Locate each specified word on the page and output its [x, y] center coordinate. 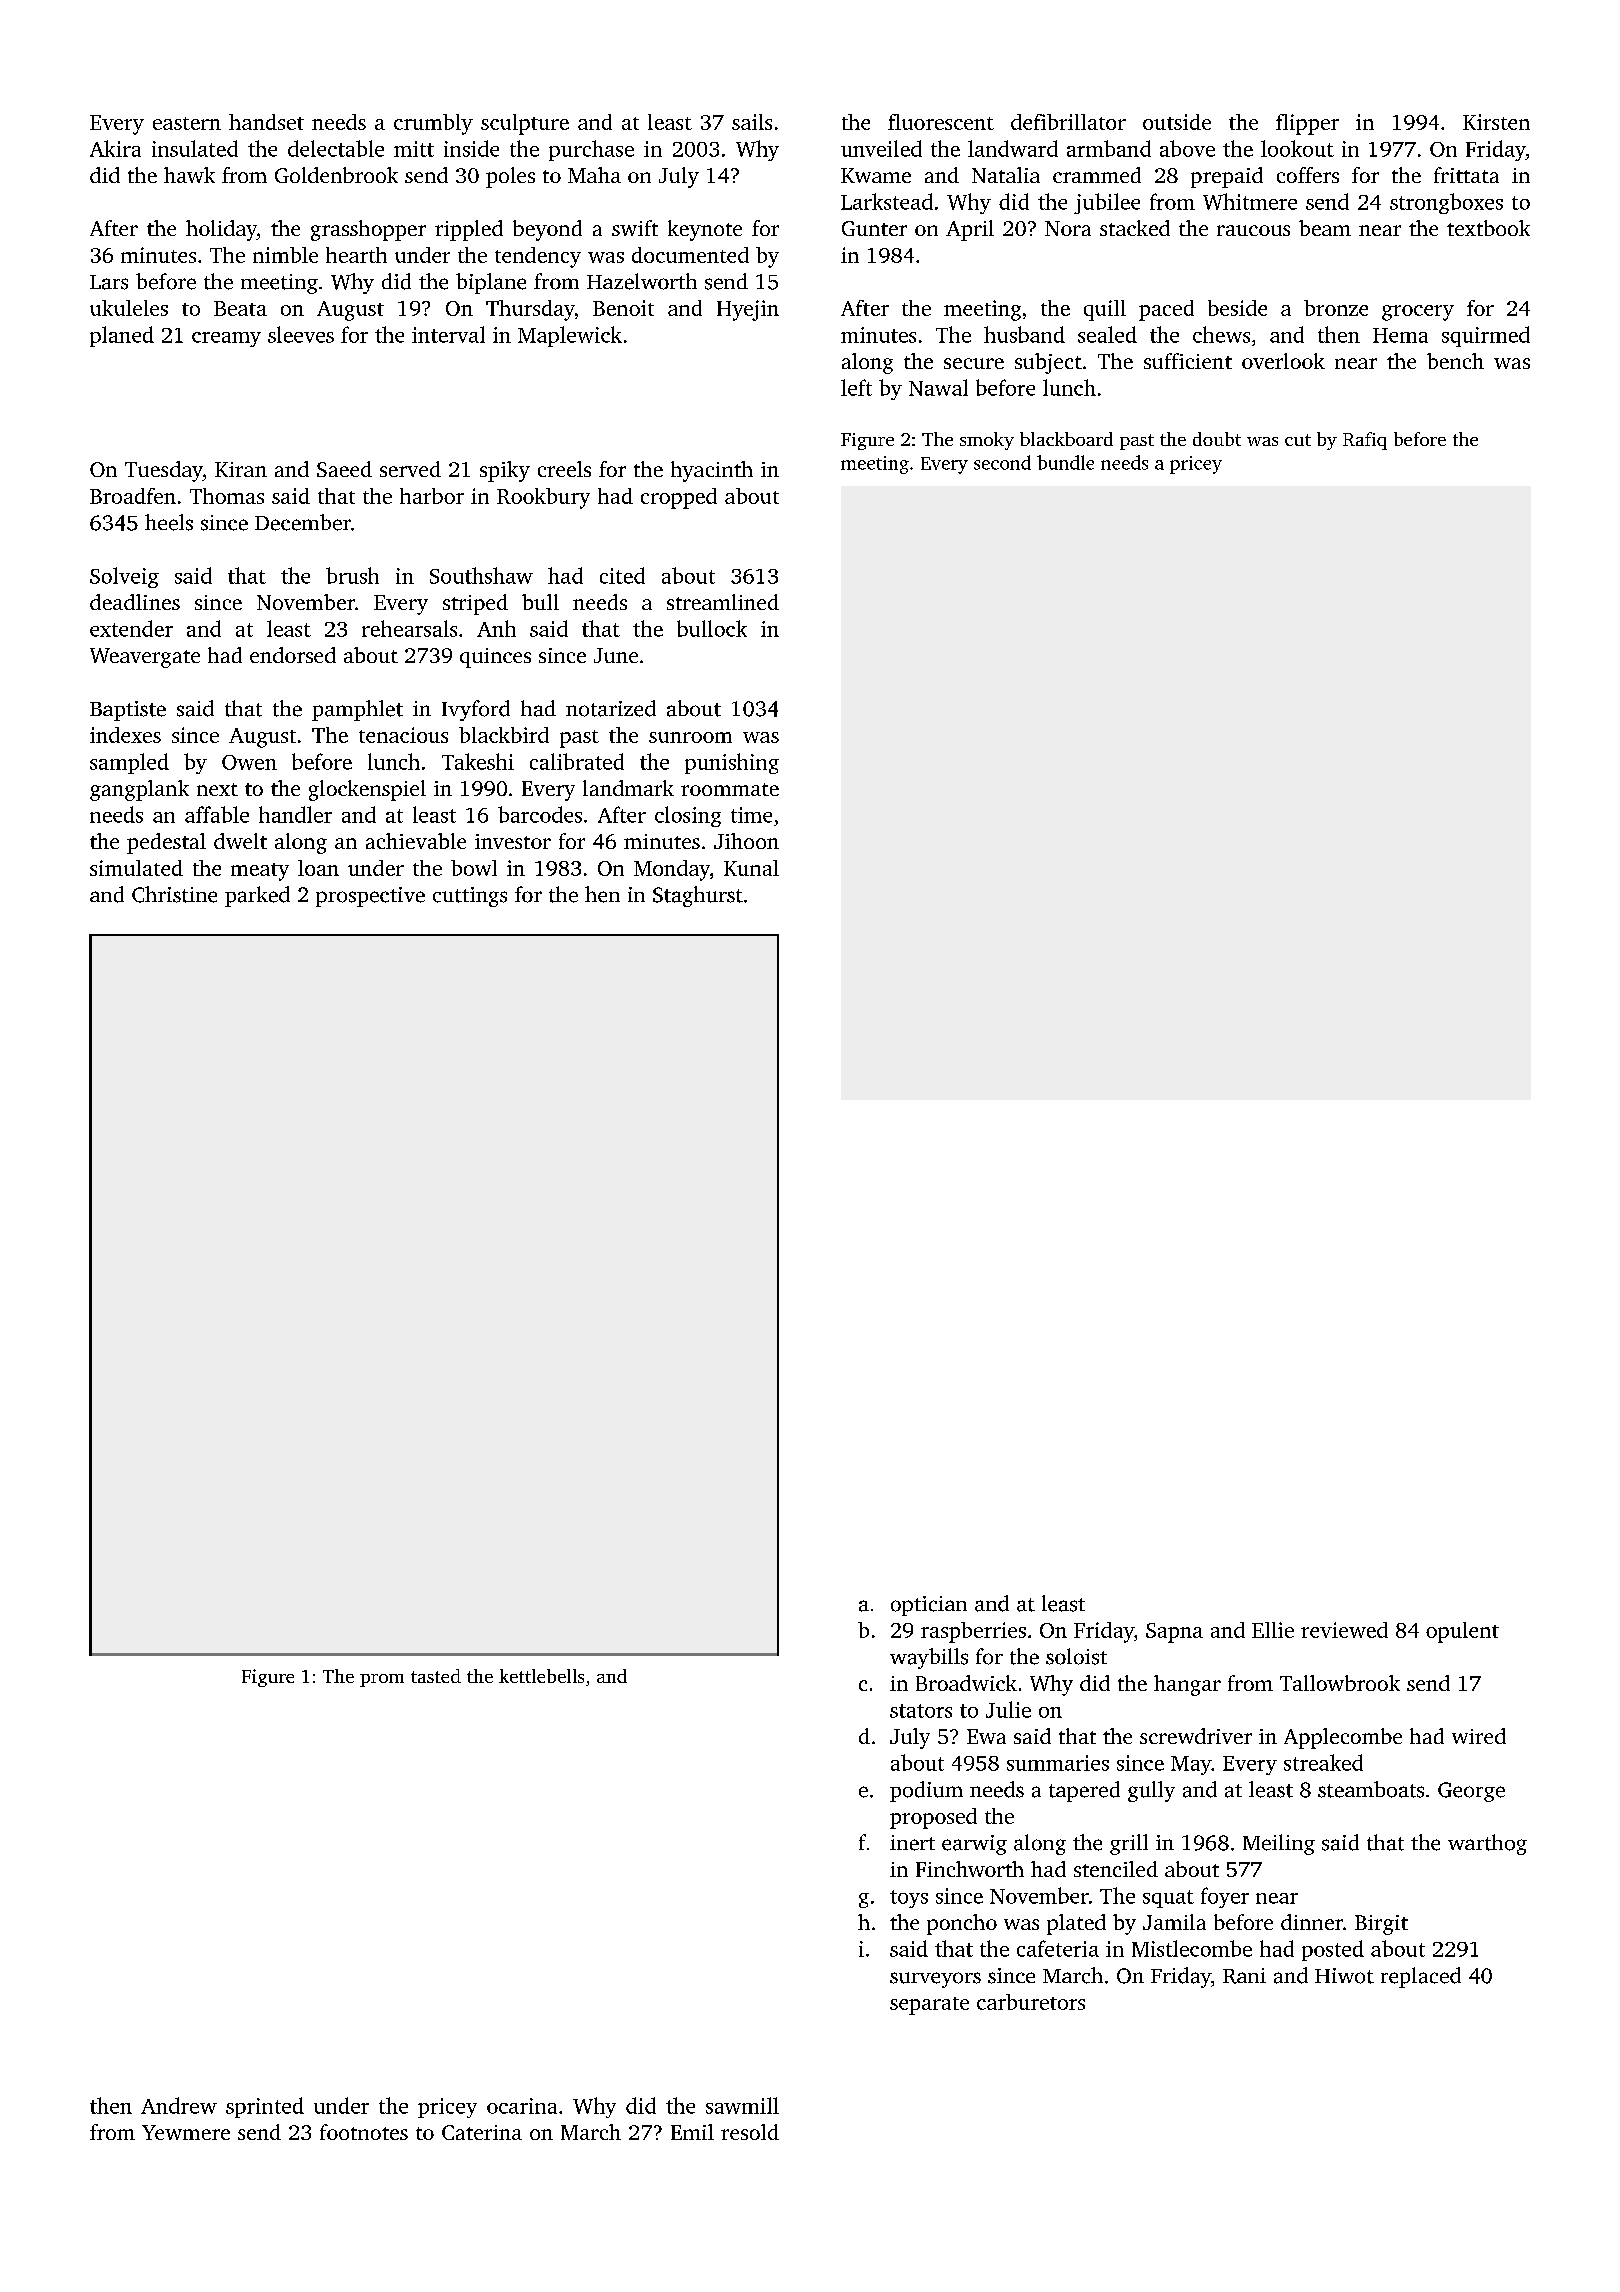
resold [750, 2132]
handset [266, 122]
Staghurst [698, 896]
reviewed [1344, 1630]
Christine [174, 894]
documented [690, 255]
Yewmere [186, 2132]
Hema [1400, 335]
